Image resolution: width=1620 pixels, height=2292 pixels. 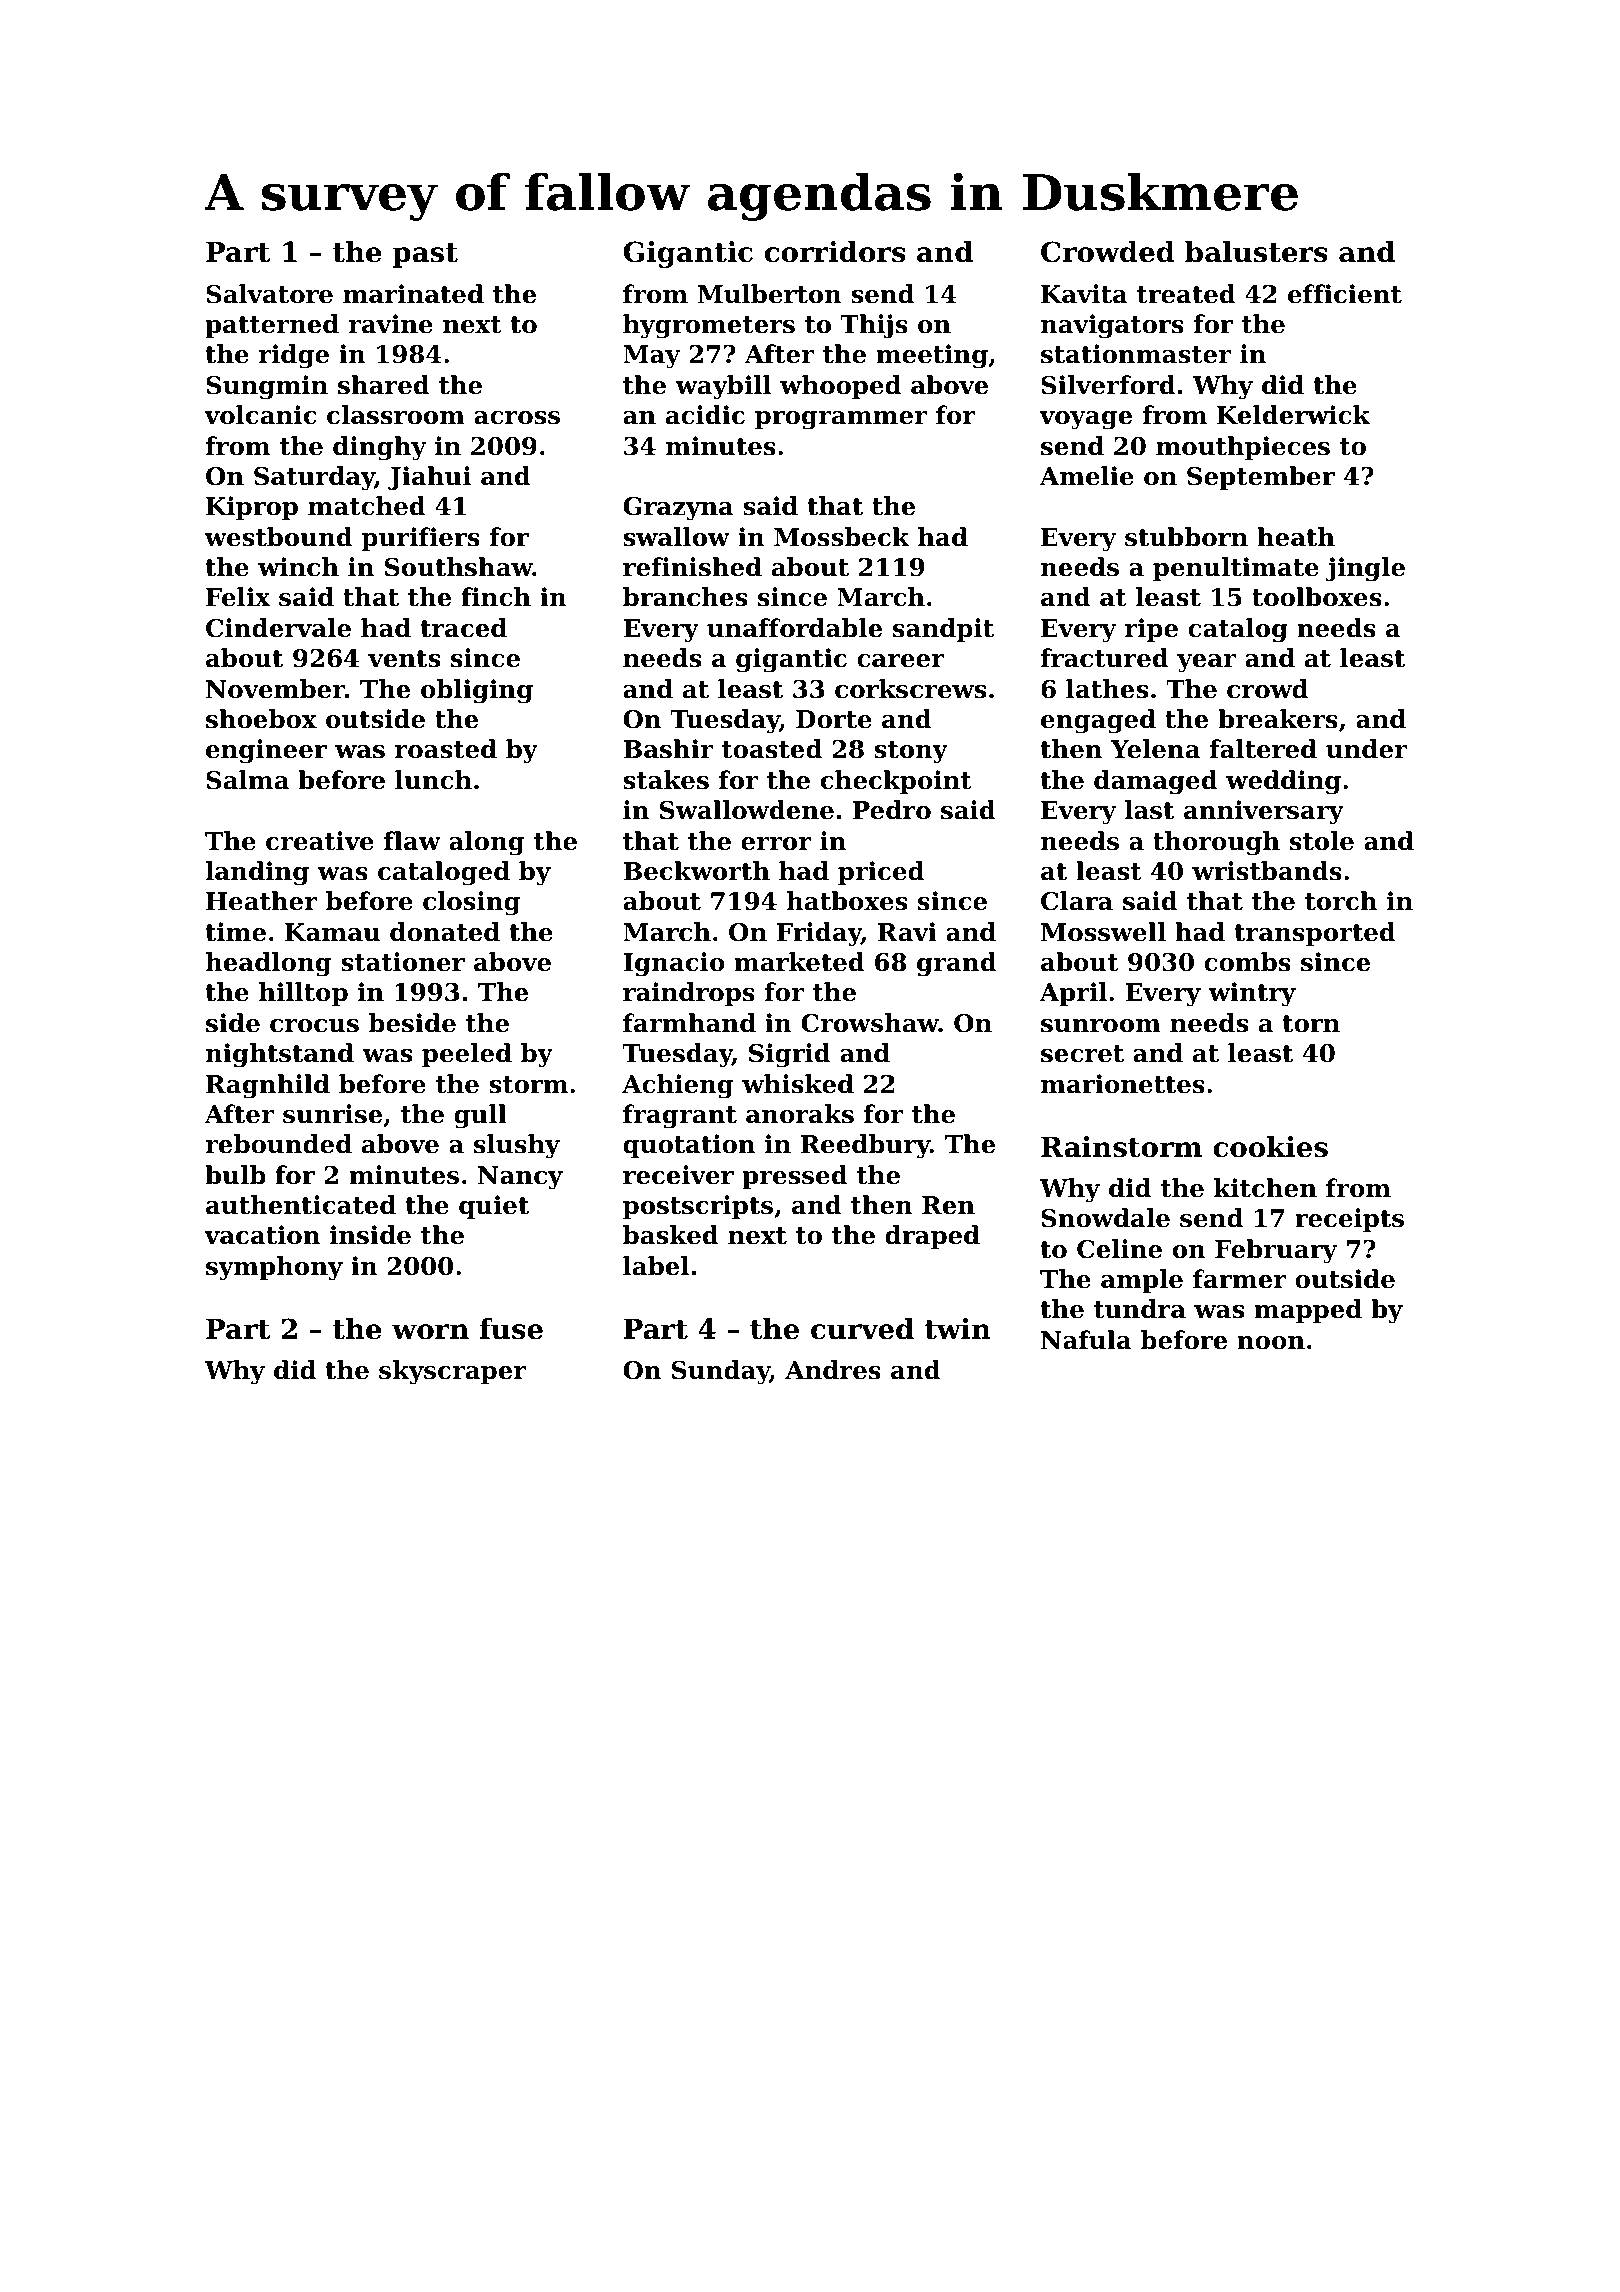 I want to click on time, so click(x=235, y=932).
